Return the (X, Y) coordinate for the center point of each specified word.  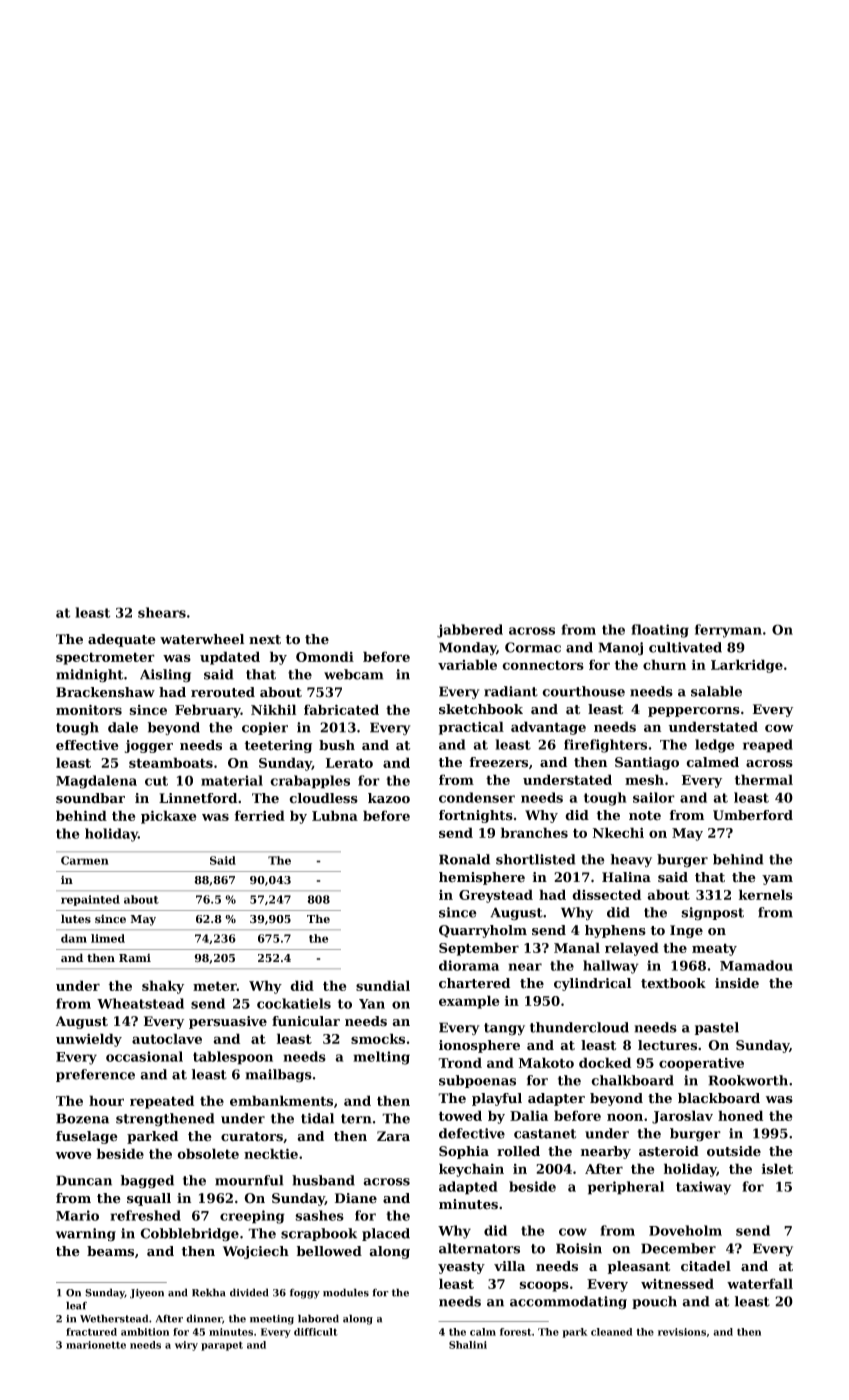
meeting (272, 1320)
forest (516, 1332)
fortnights (476, 816)
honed (740, 1115)
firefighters (605, 746)
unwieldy (89, 1040)
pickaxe (168, 817)
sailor (654, 797)
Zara (393, 1136)
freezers (499, 762)
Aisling (165, 676)
